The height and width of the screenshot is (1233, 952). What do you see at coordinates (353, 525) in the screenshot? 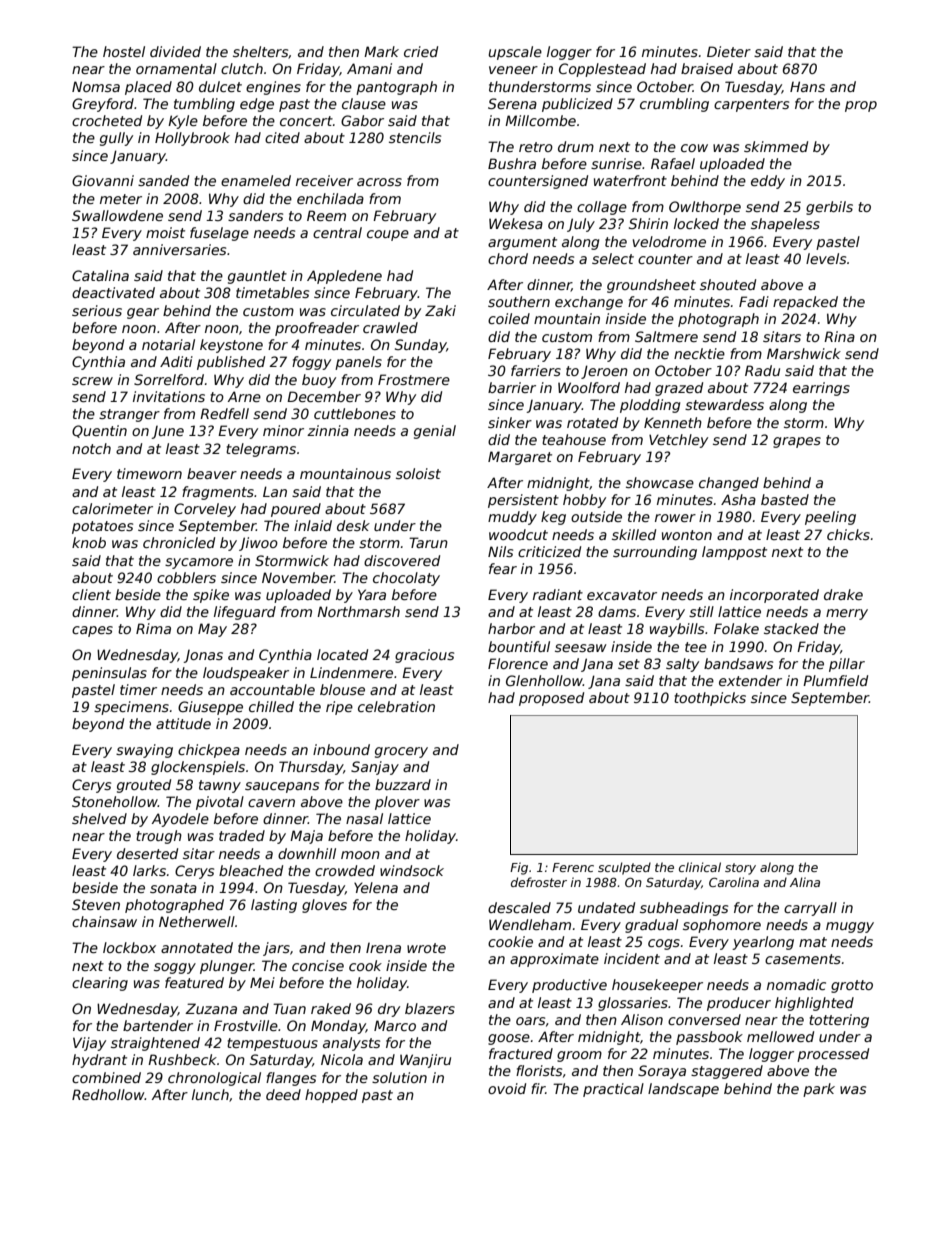
I see `desk` at bounding box center [353, 525].
